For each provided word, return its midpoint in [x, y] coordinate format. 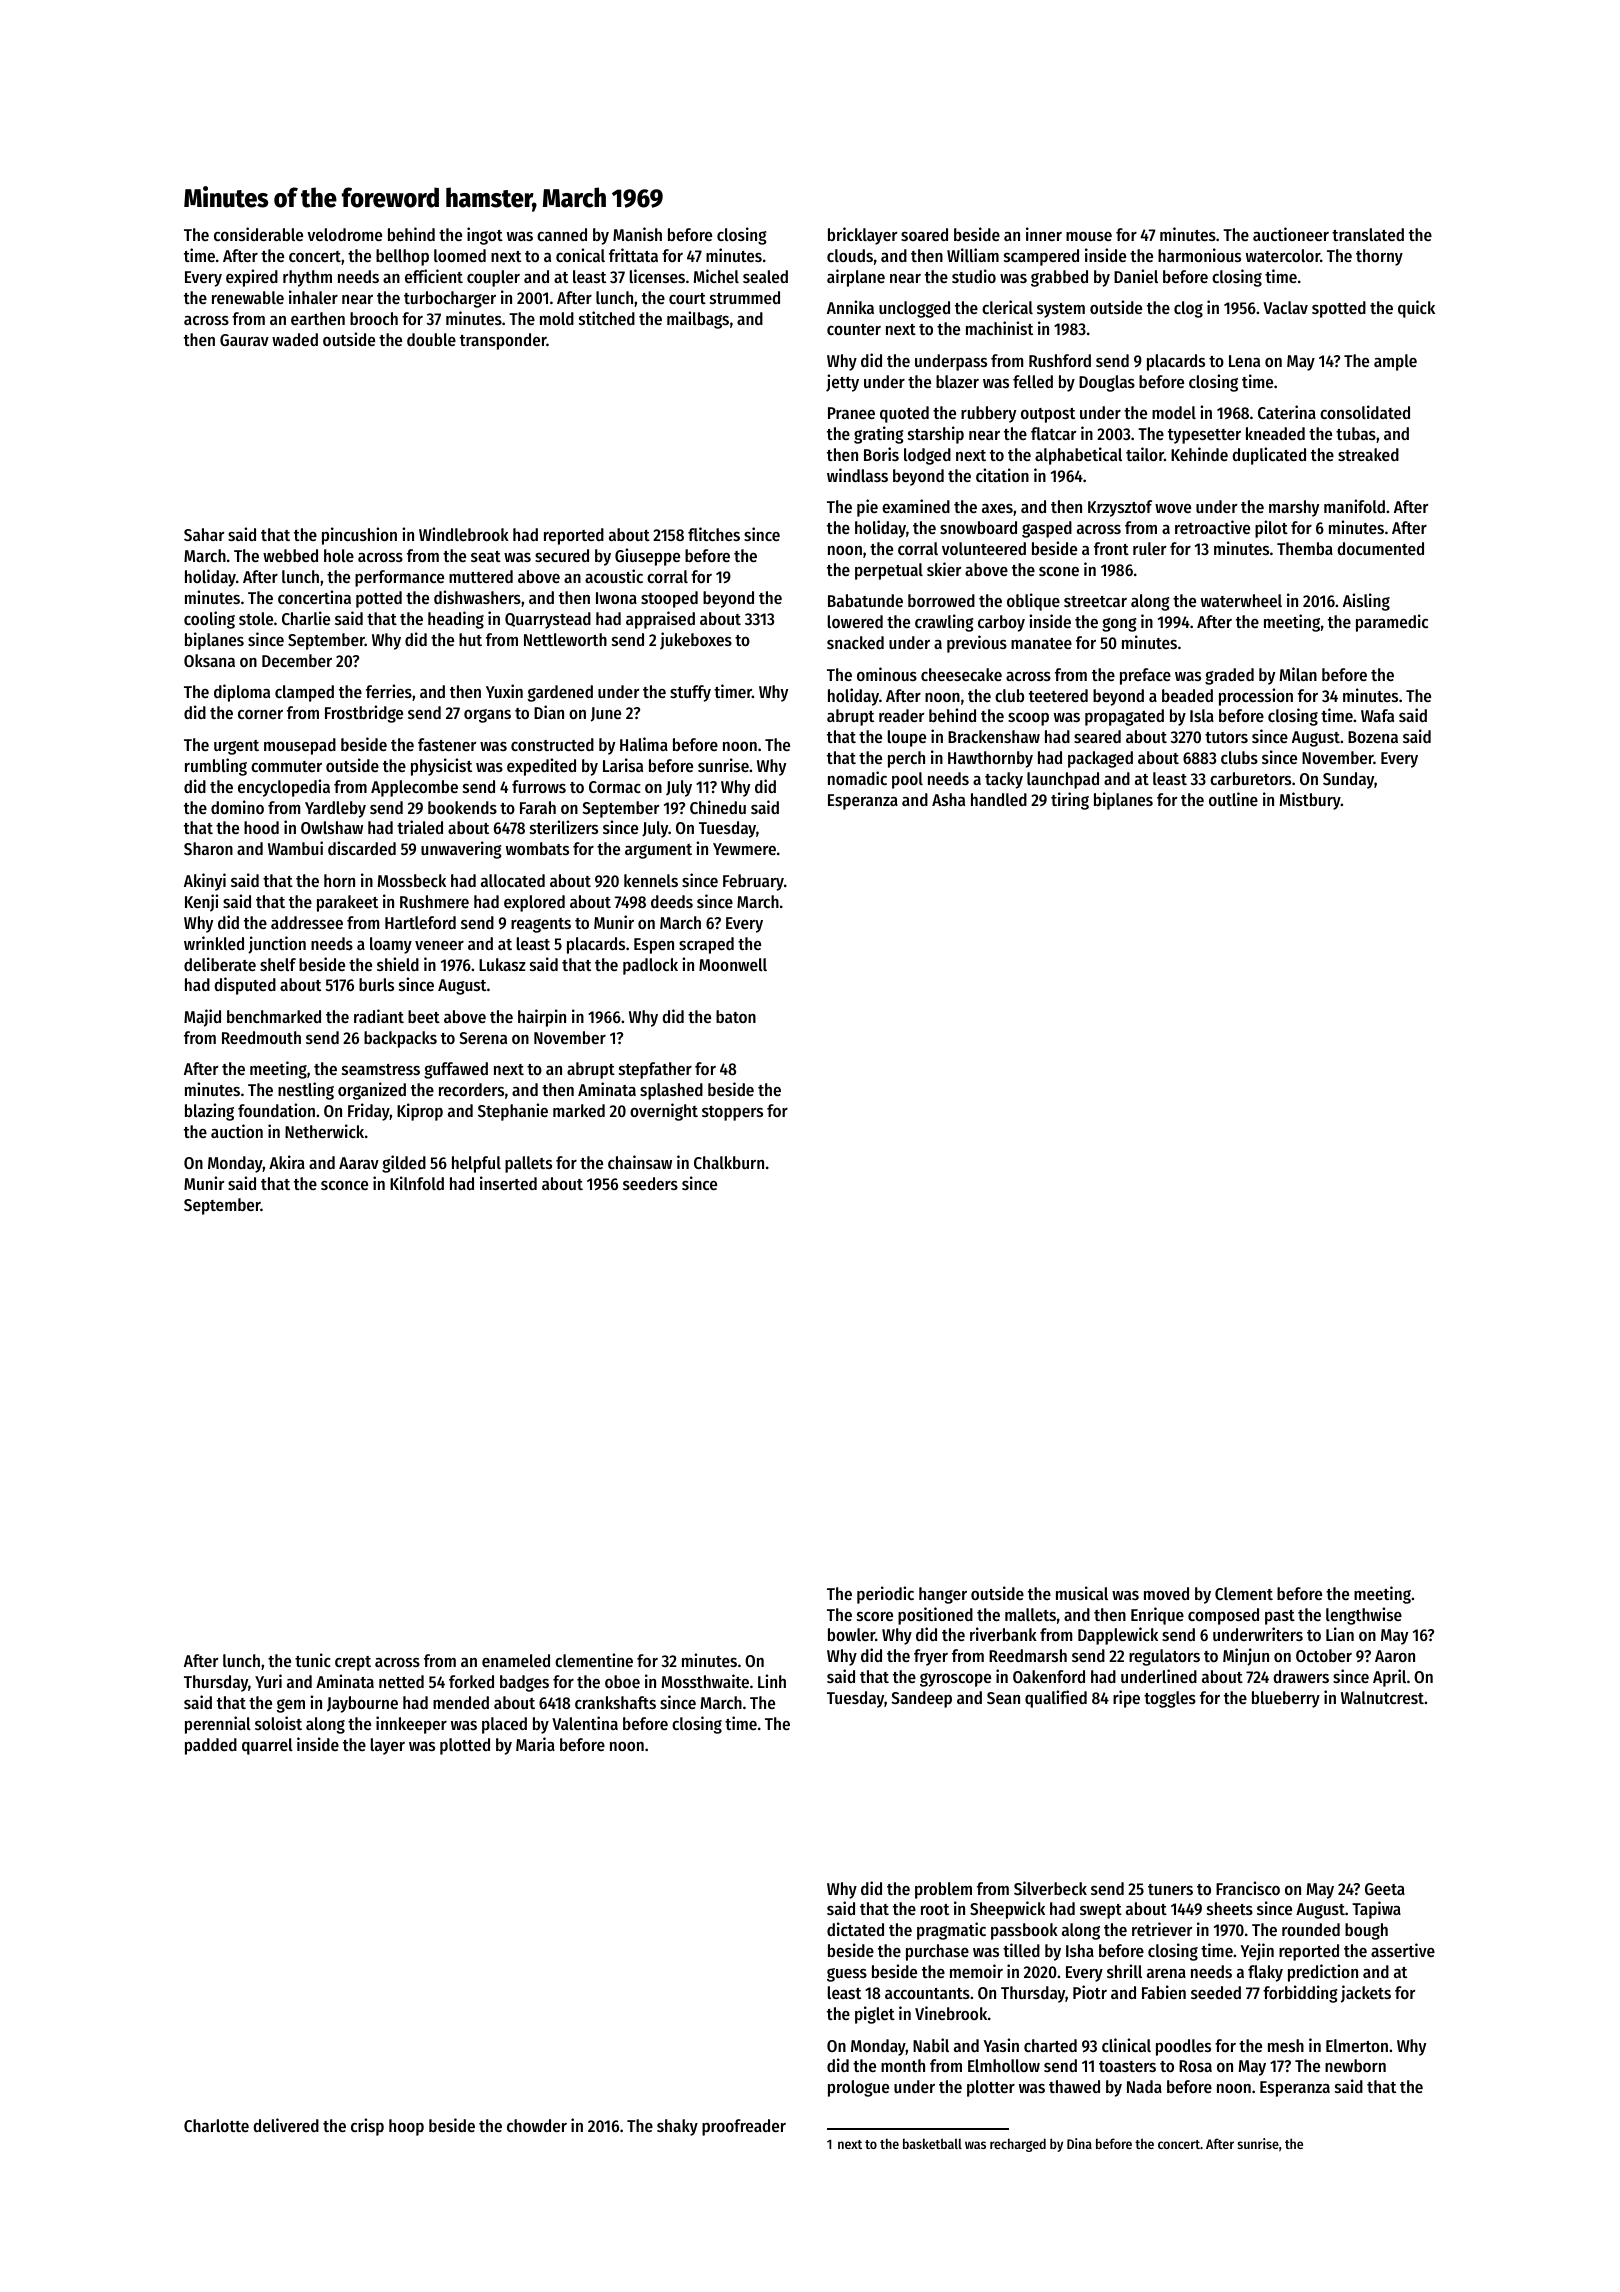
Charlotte [216, 2125]
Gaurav [244, 340]
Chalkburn [729, 1162]
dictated [855, 1929]
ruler [1149, 548]
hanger [943, 1595]
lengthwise [1364, 1616]
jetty [842, 383]
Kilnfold [417, 1183]
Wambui [295, 848]
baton [736, 1016]
